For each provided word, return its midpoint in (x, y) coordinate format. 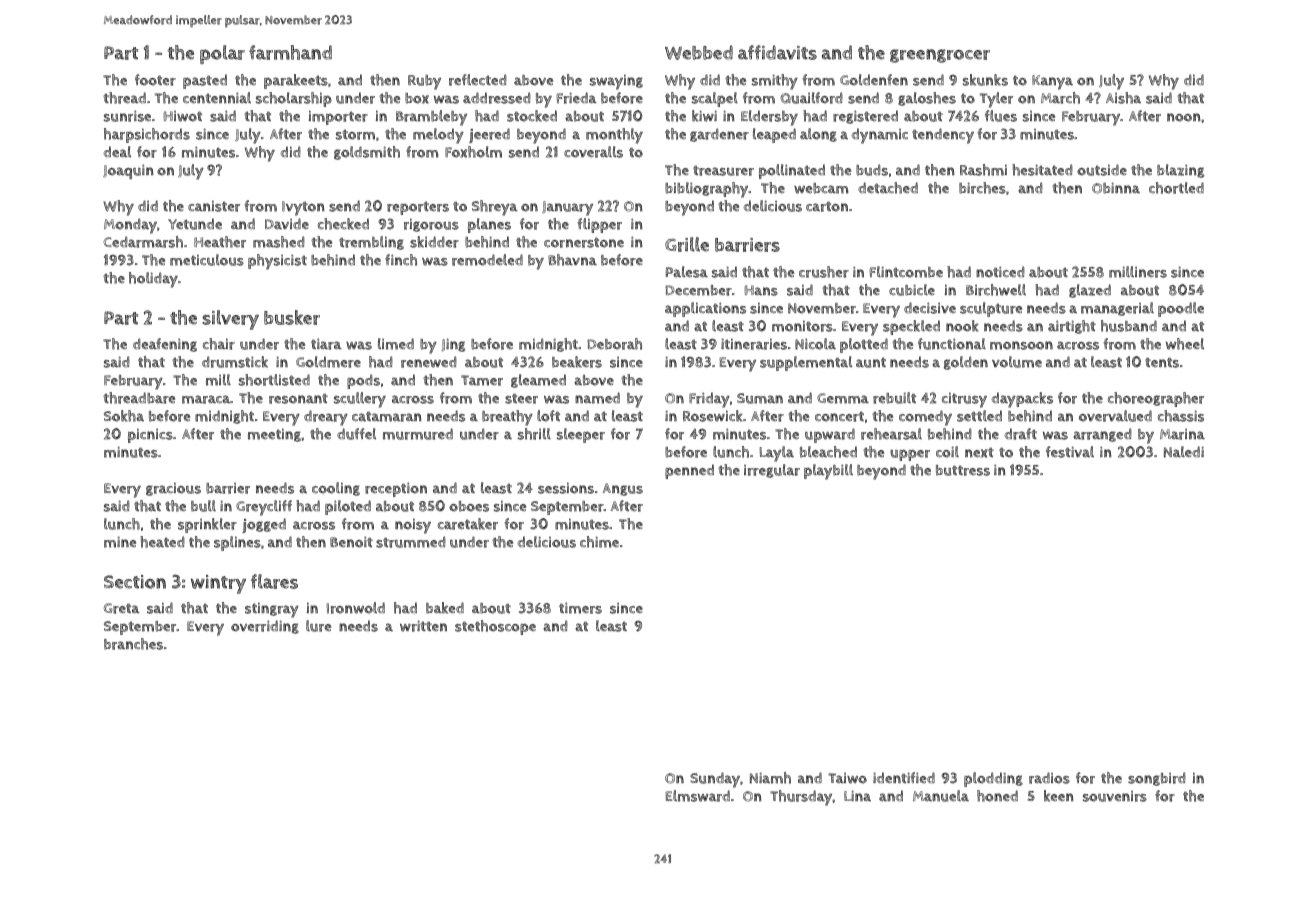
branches (133, 644)
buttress (963, 470)
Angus (622, 489)
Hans (761, 290)
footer (155, 80)
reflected (478, 80)
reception (396, 489)
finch (401, 260)
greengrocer (940, 56)
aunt (871, 362)
